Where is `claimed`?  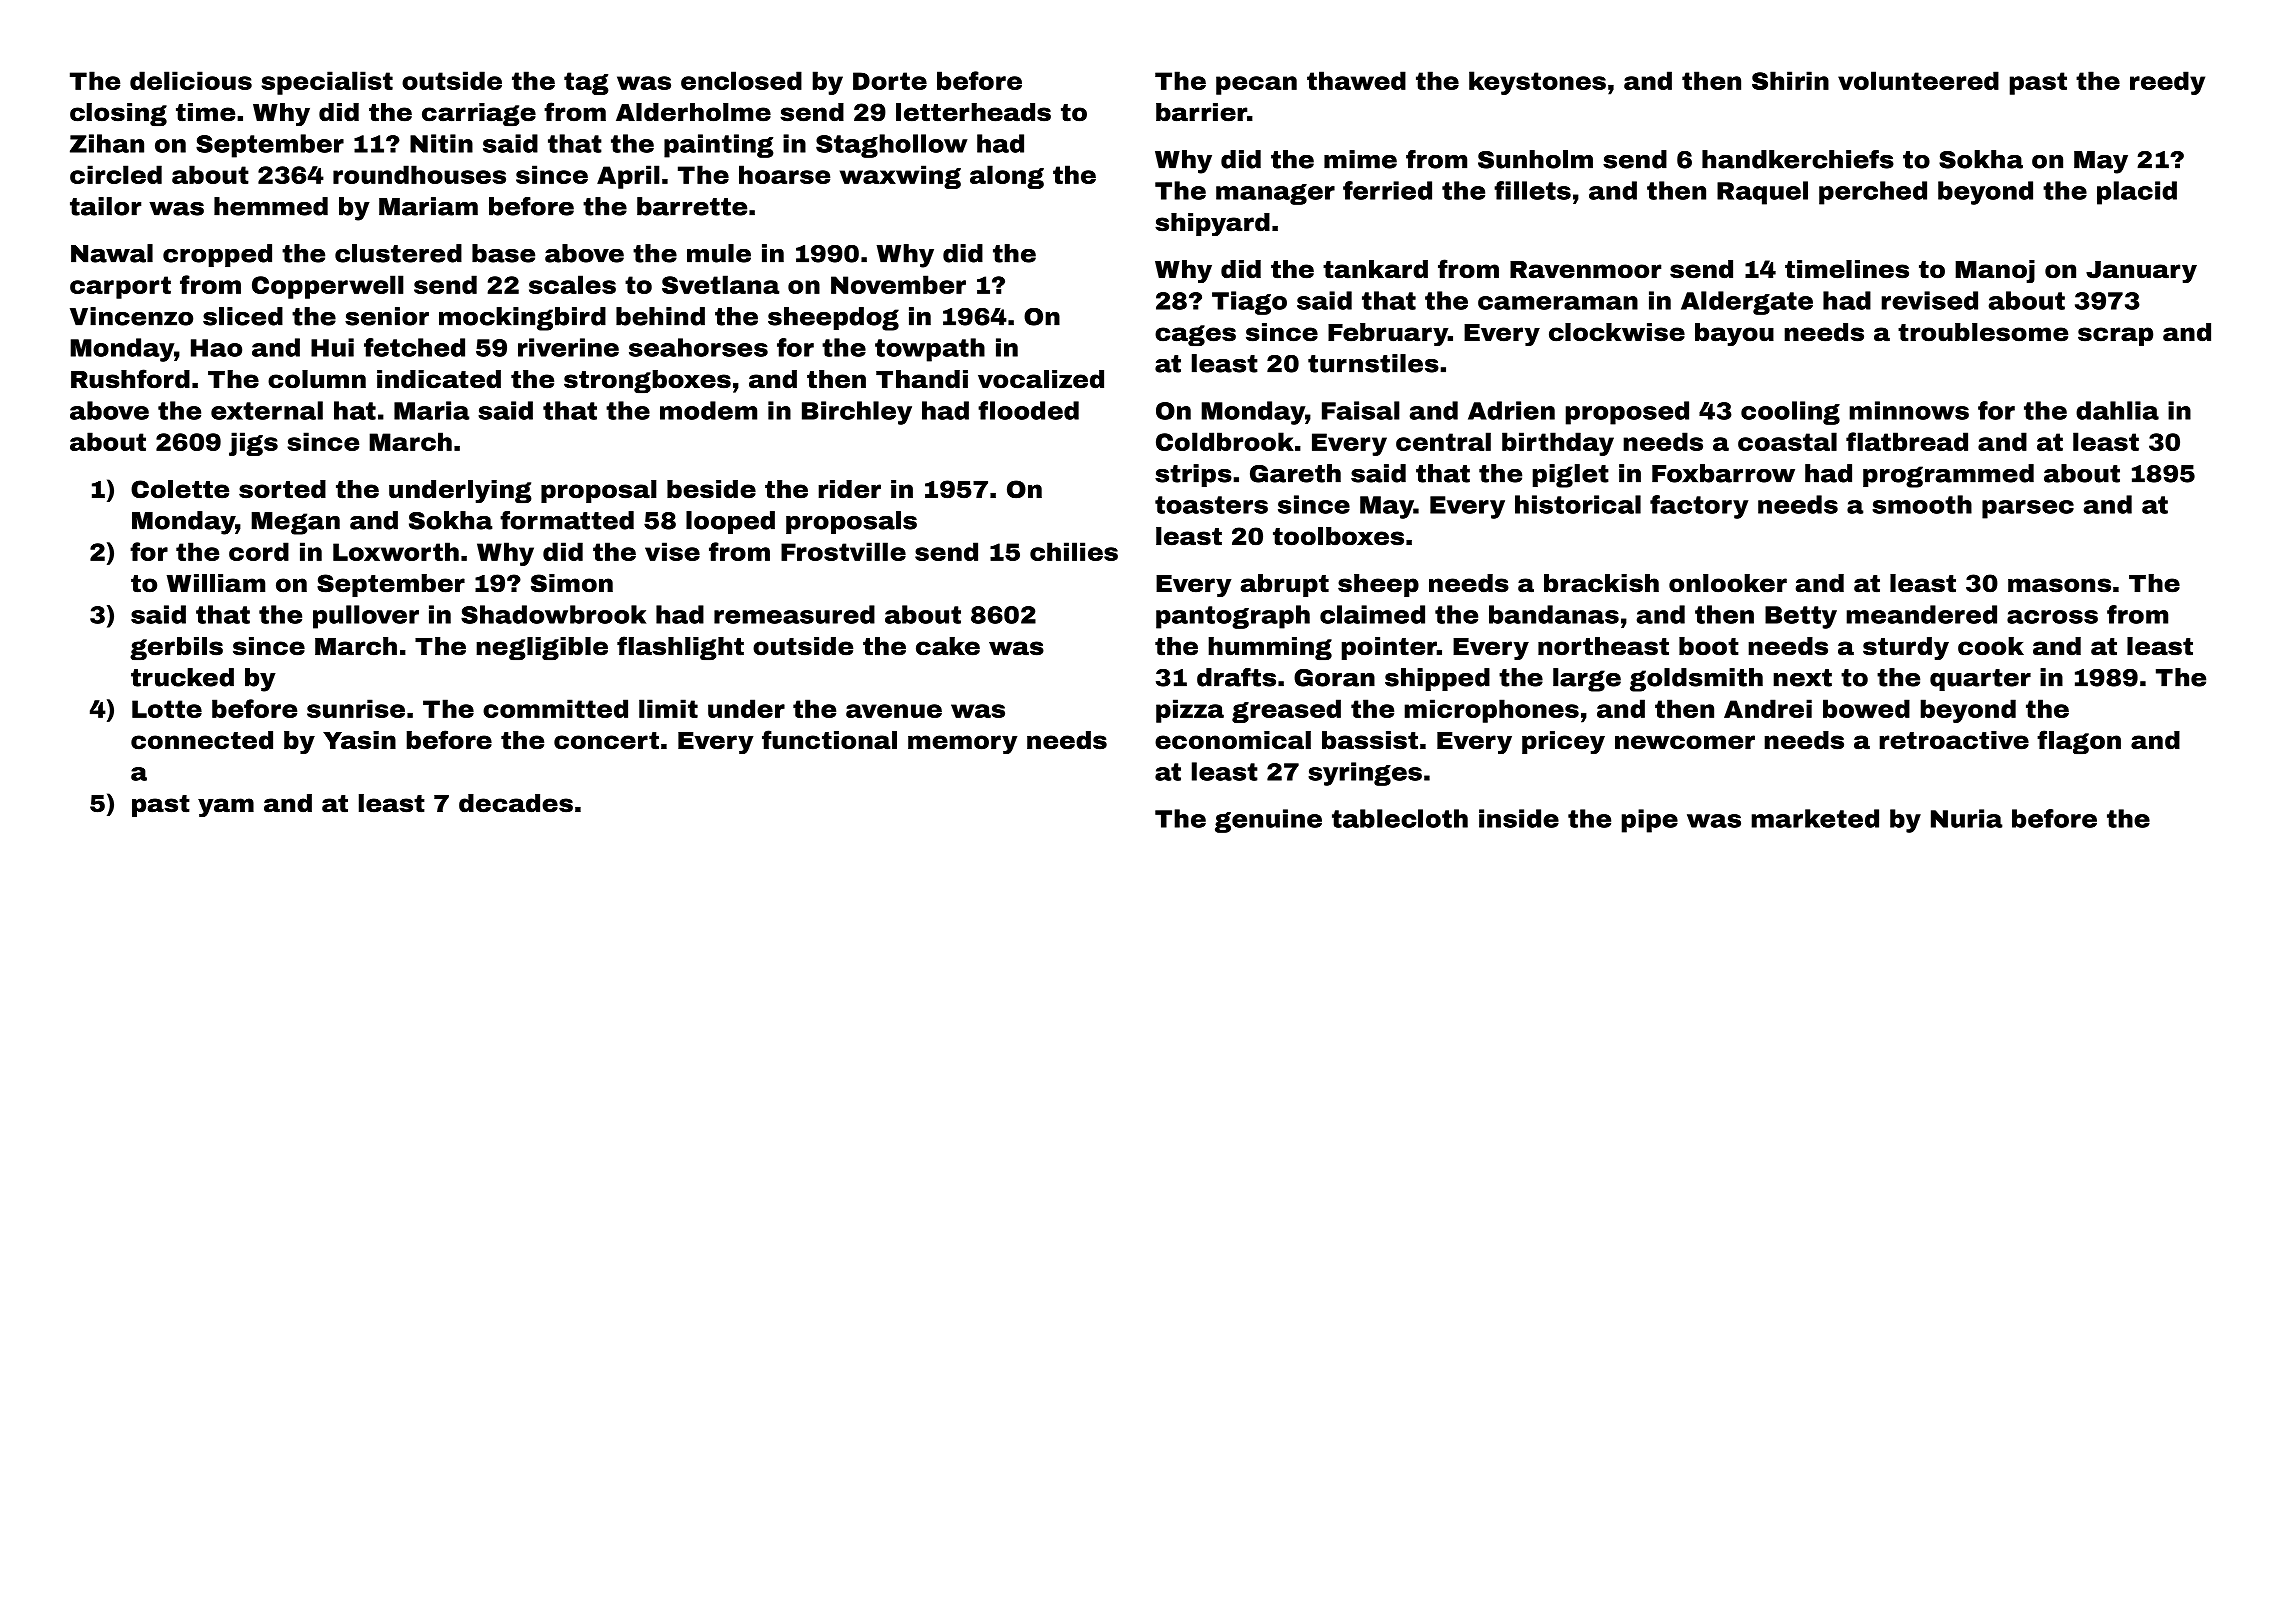 claimed is located at coordinates (1372, 614).
